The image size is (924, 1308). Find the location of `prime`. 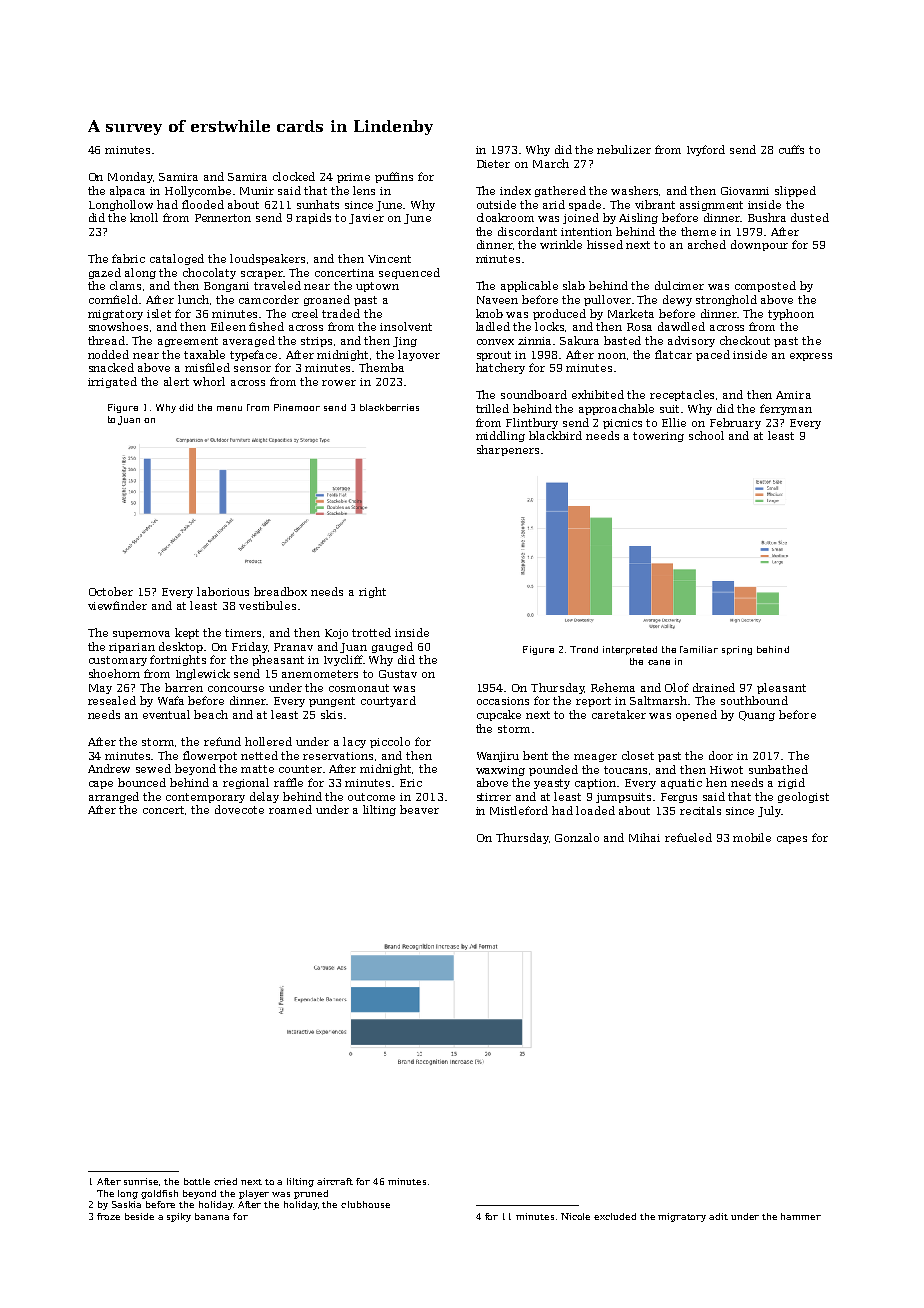

prime is located at coordinates (353, 178).
